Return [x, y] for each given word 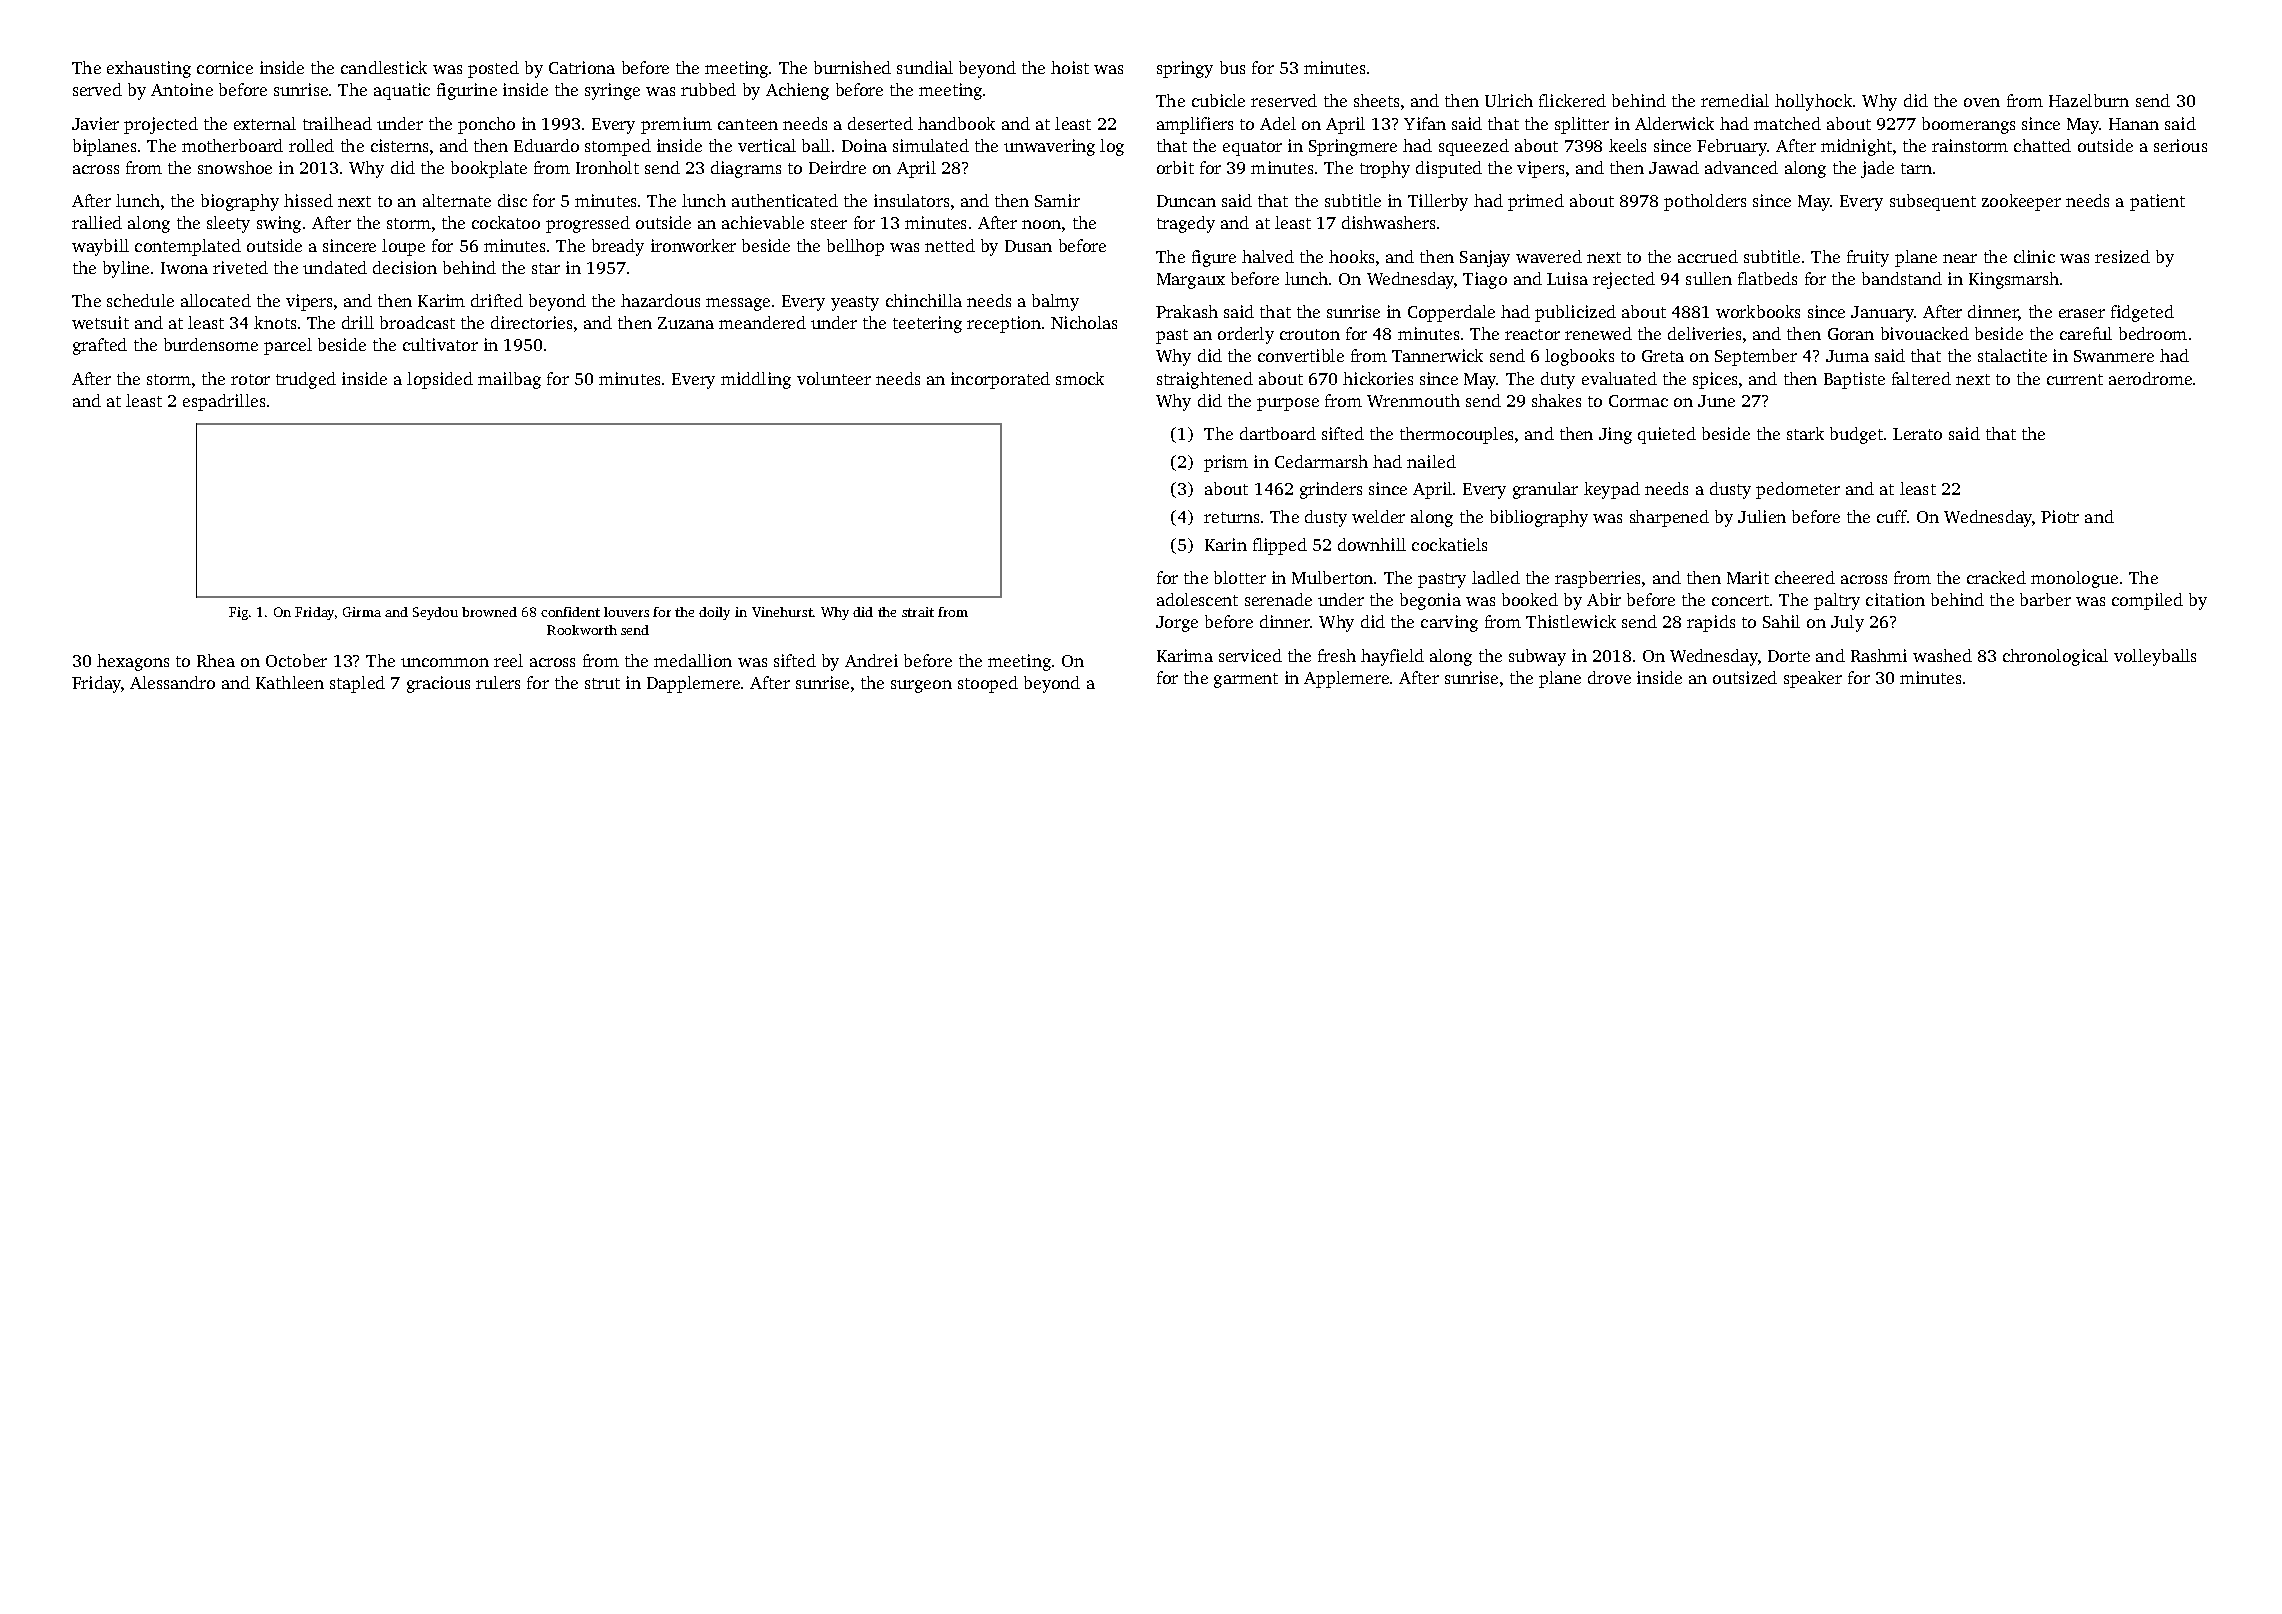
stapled [357, 684]
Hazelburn [2089, 100]
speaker [1813, 679]
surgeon [921, 686]
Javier [95, 123]
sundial [925, 67]
